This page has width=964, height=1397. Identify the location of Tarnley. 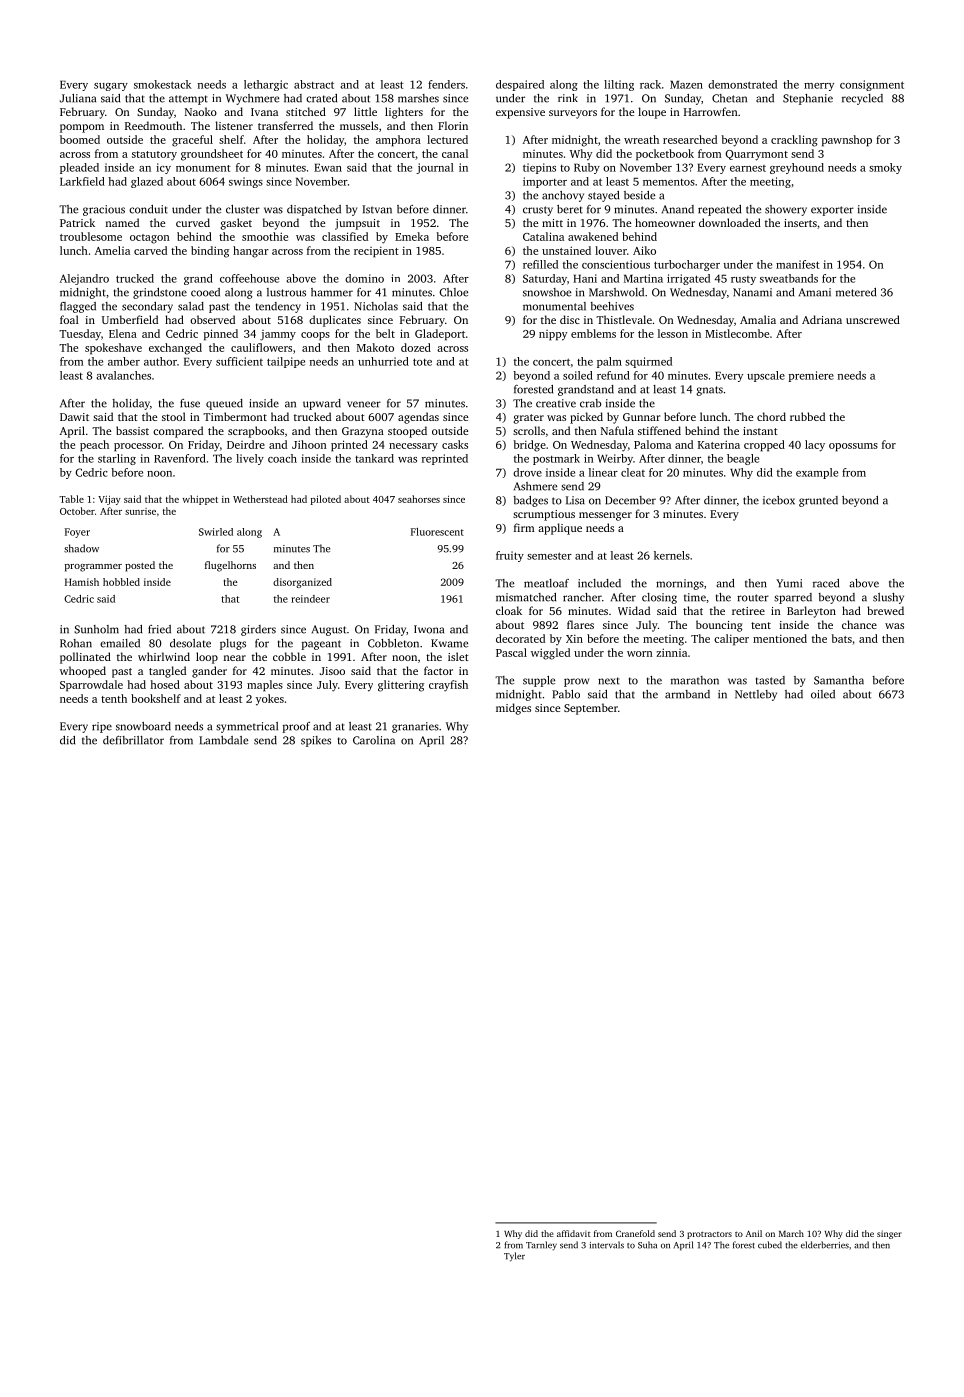
(541, 1245).
